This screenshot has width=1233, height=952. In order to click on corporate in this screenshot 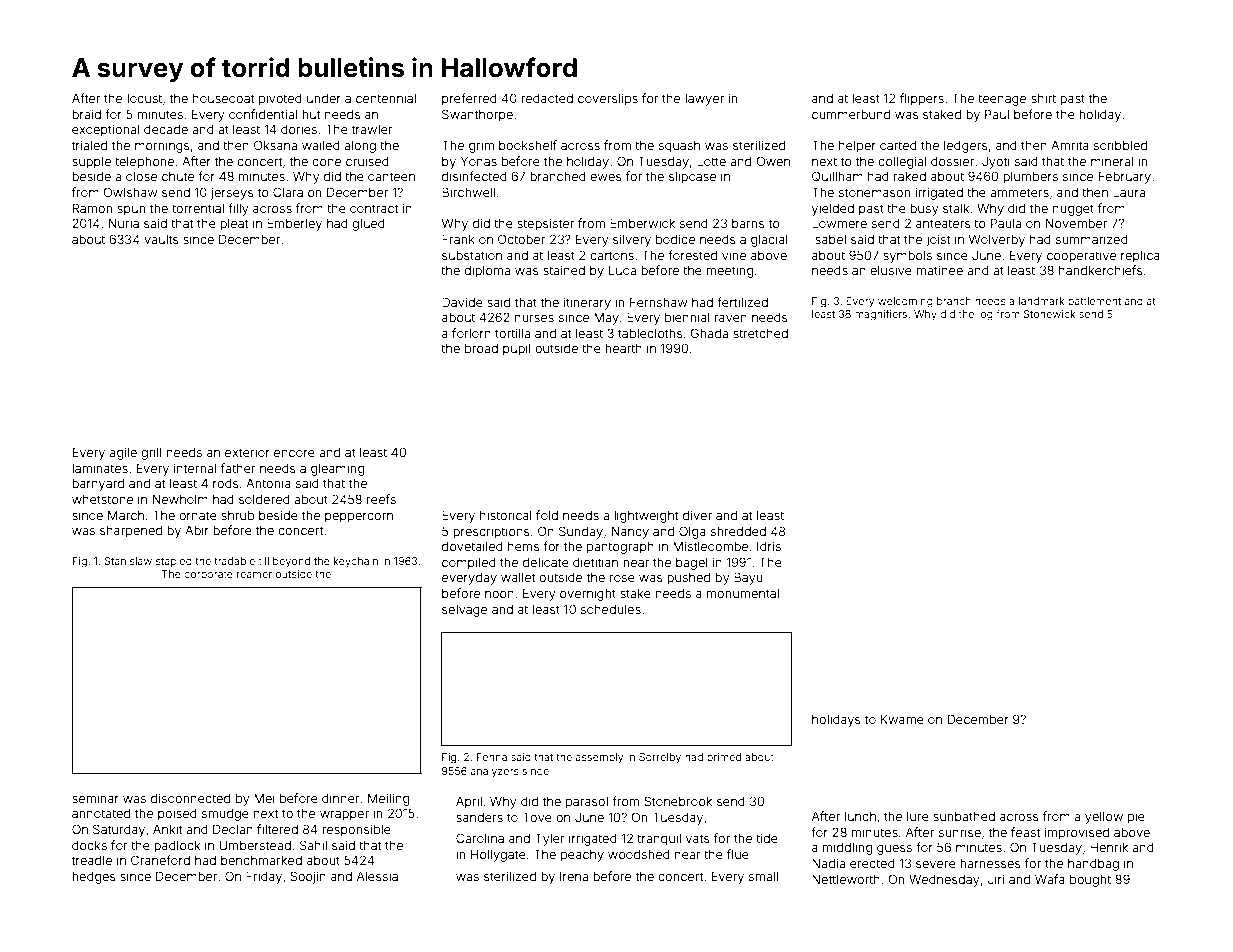, I will do `click(208, 575)`.
